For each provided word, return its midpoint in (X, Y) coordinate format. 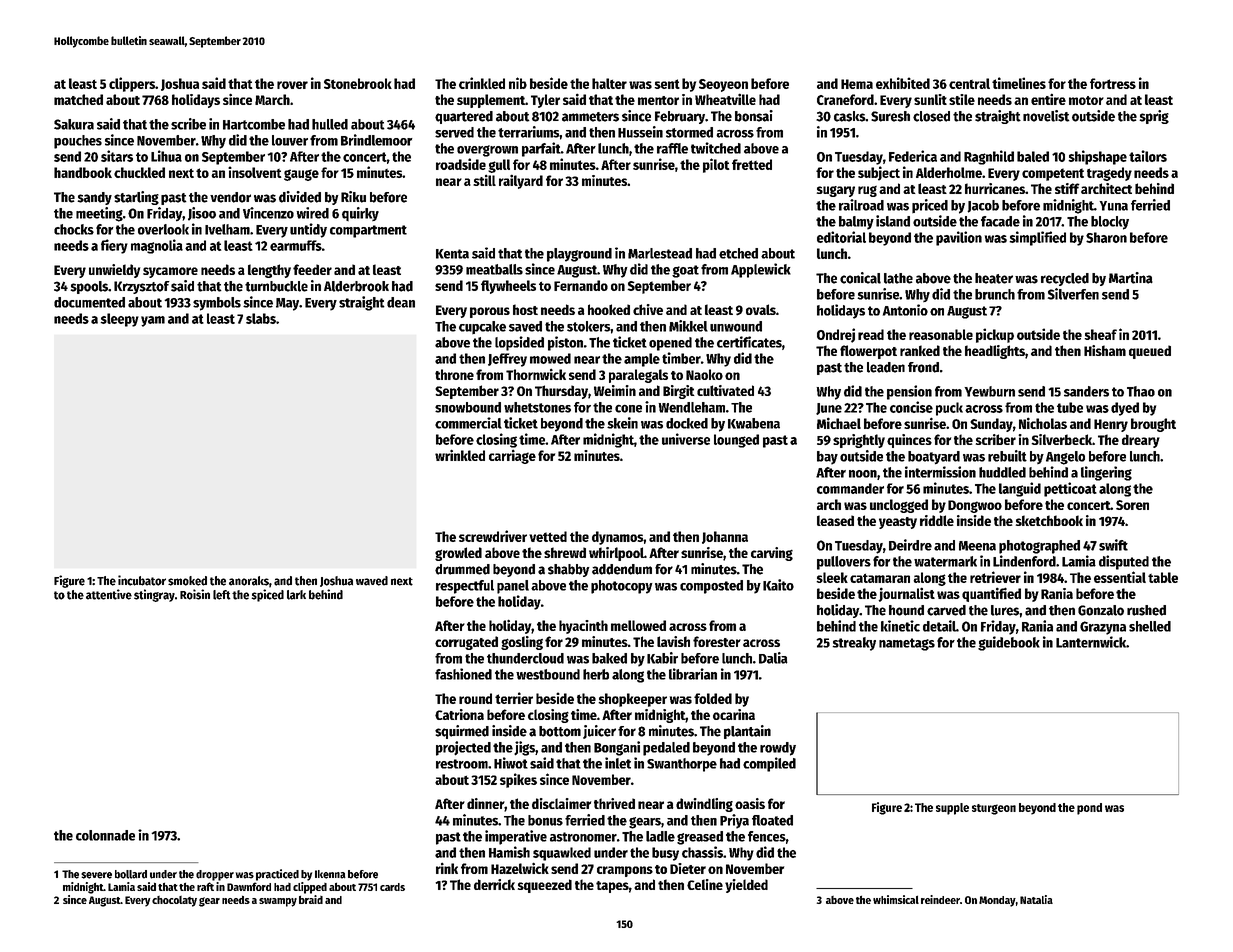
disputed (1124, 562)
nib (518, 83)
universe (686, 439)
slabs (261, 318)
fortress (1113, 83)
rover (292, 85)
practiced (277, 875)
